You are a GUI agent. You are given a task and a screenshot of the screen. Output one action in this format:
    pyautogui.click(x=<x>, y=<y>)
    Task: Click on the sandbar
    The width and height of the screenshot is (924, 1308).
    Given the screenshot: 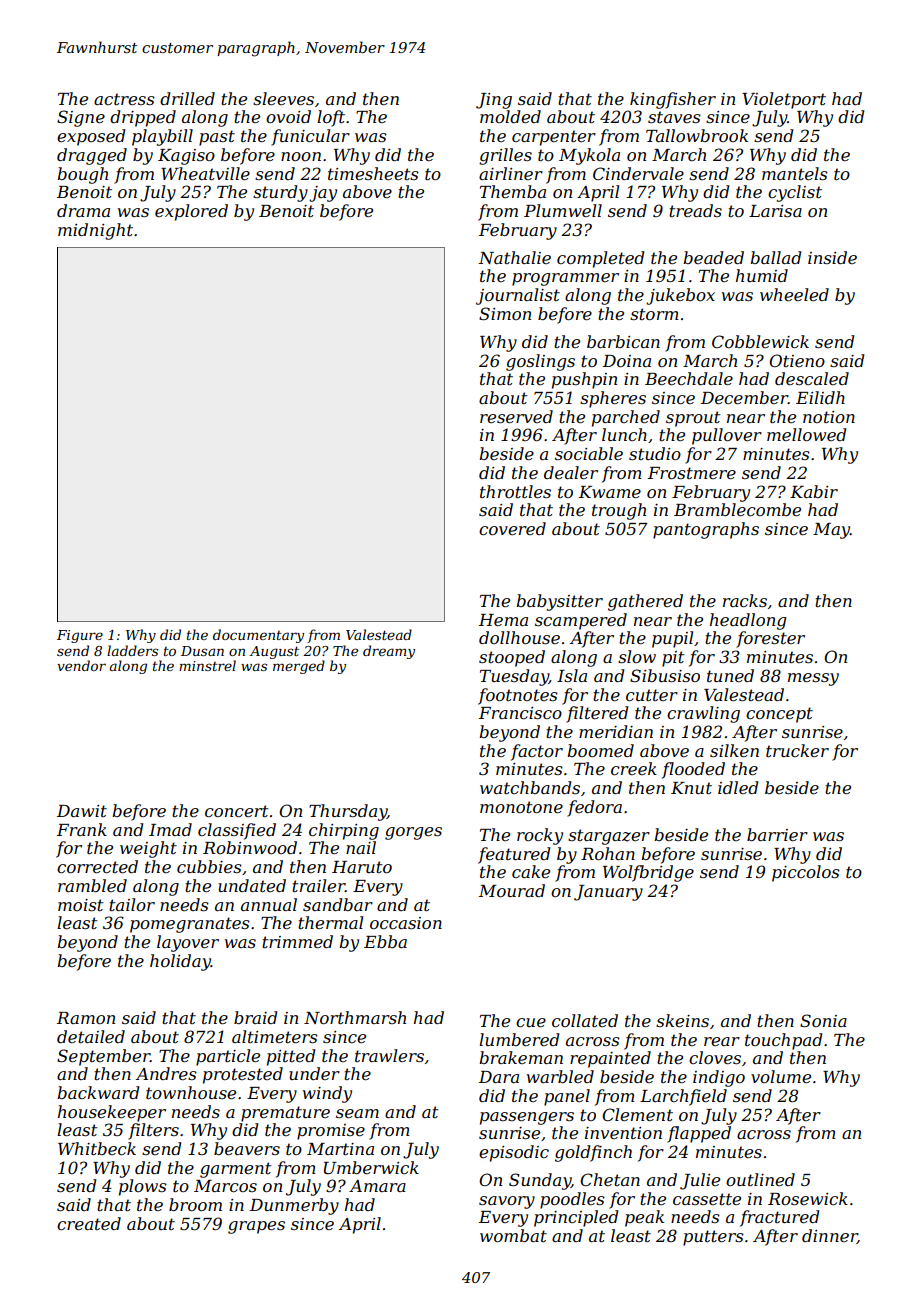 What is the action you would take?
    pyautogui.click(x=338, y=904)
